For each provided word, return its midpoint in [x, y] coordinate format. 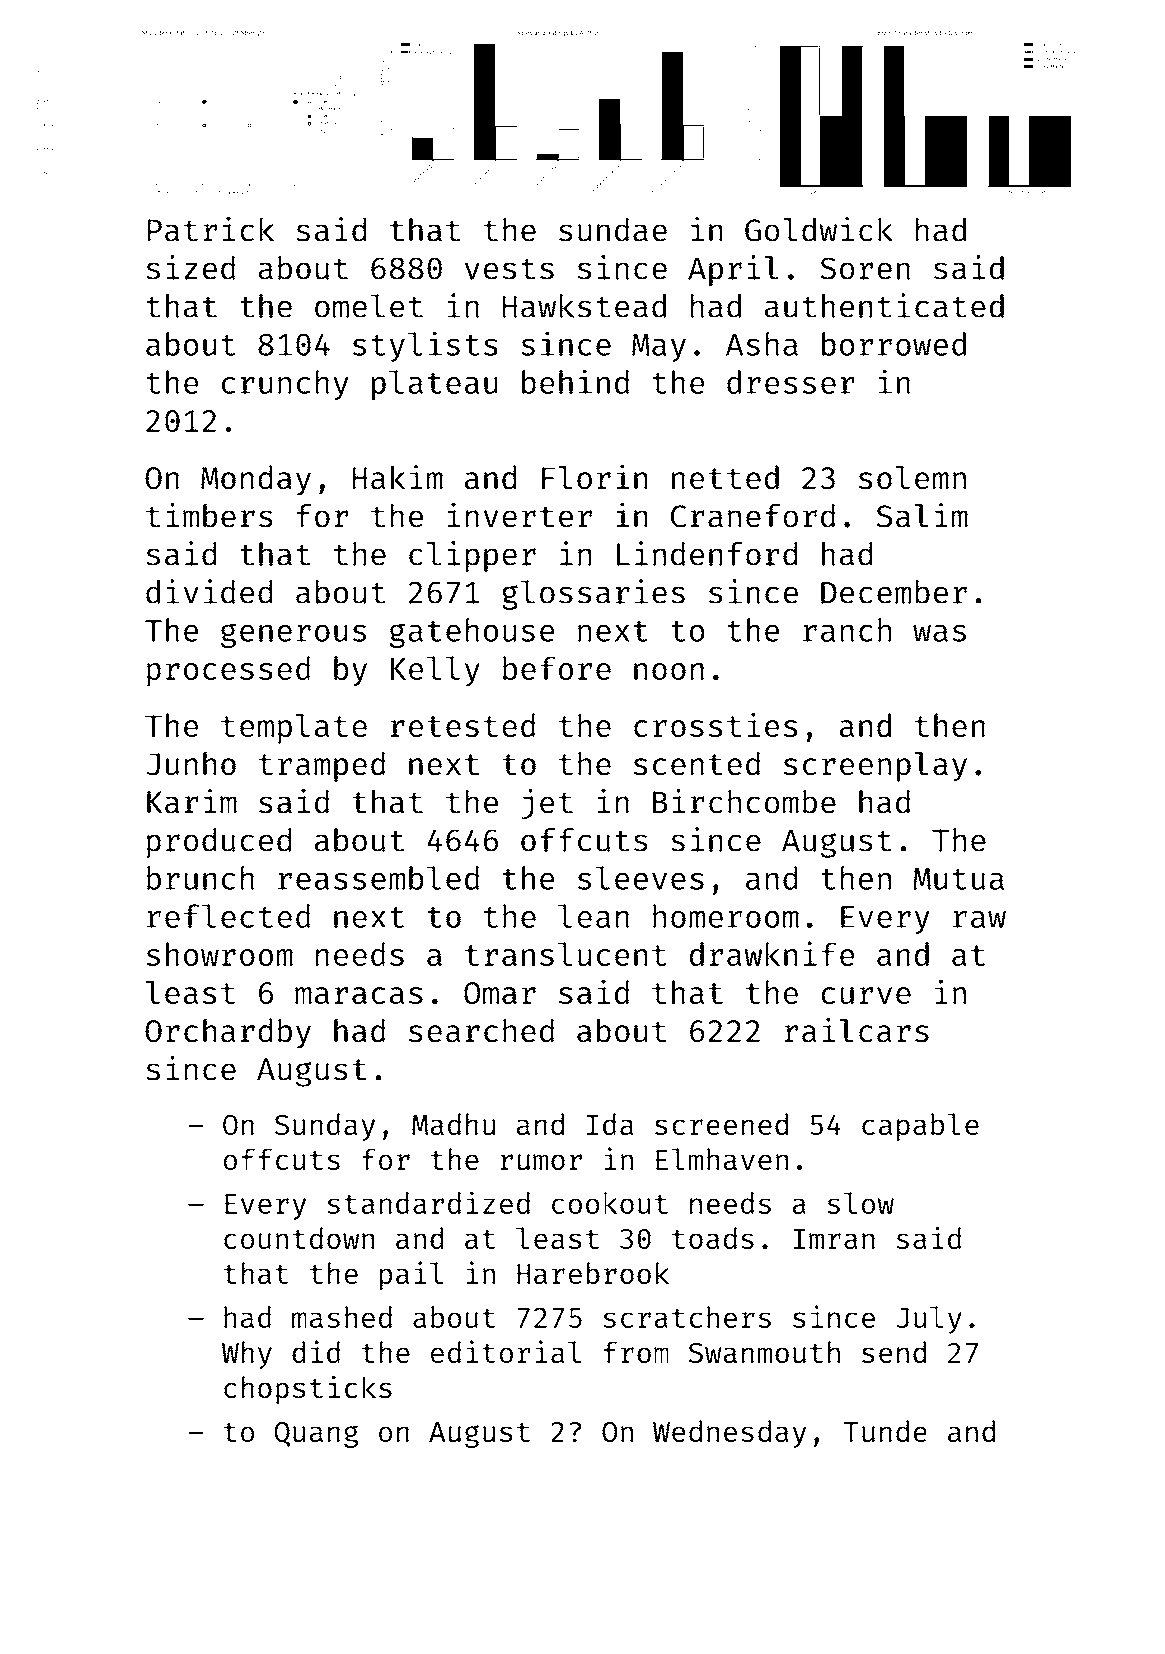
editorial [506, 1351]
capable [920, 1127]
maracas [359, 995]
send [894, 1352]
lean [593, 916]
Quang [316, 1434]
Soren [865, 268]
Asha [762, 344]
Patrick [211, 229]
